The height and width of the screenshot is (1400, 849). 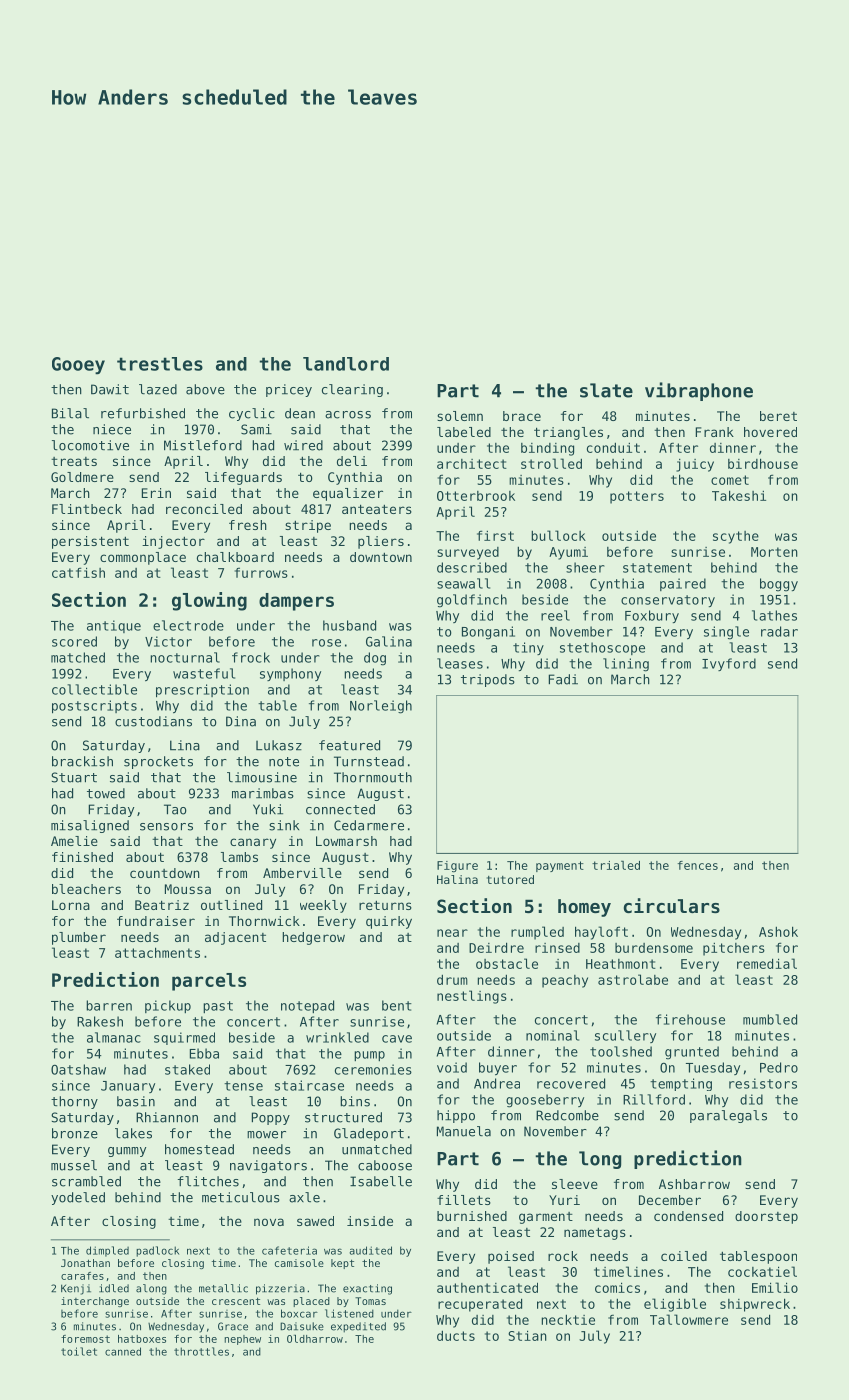 I want to click on ducts, so click(x=456, y=1335).
